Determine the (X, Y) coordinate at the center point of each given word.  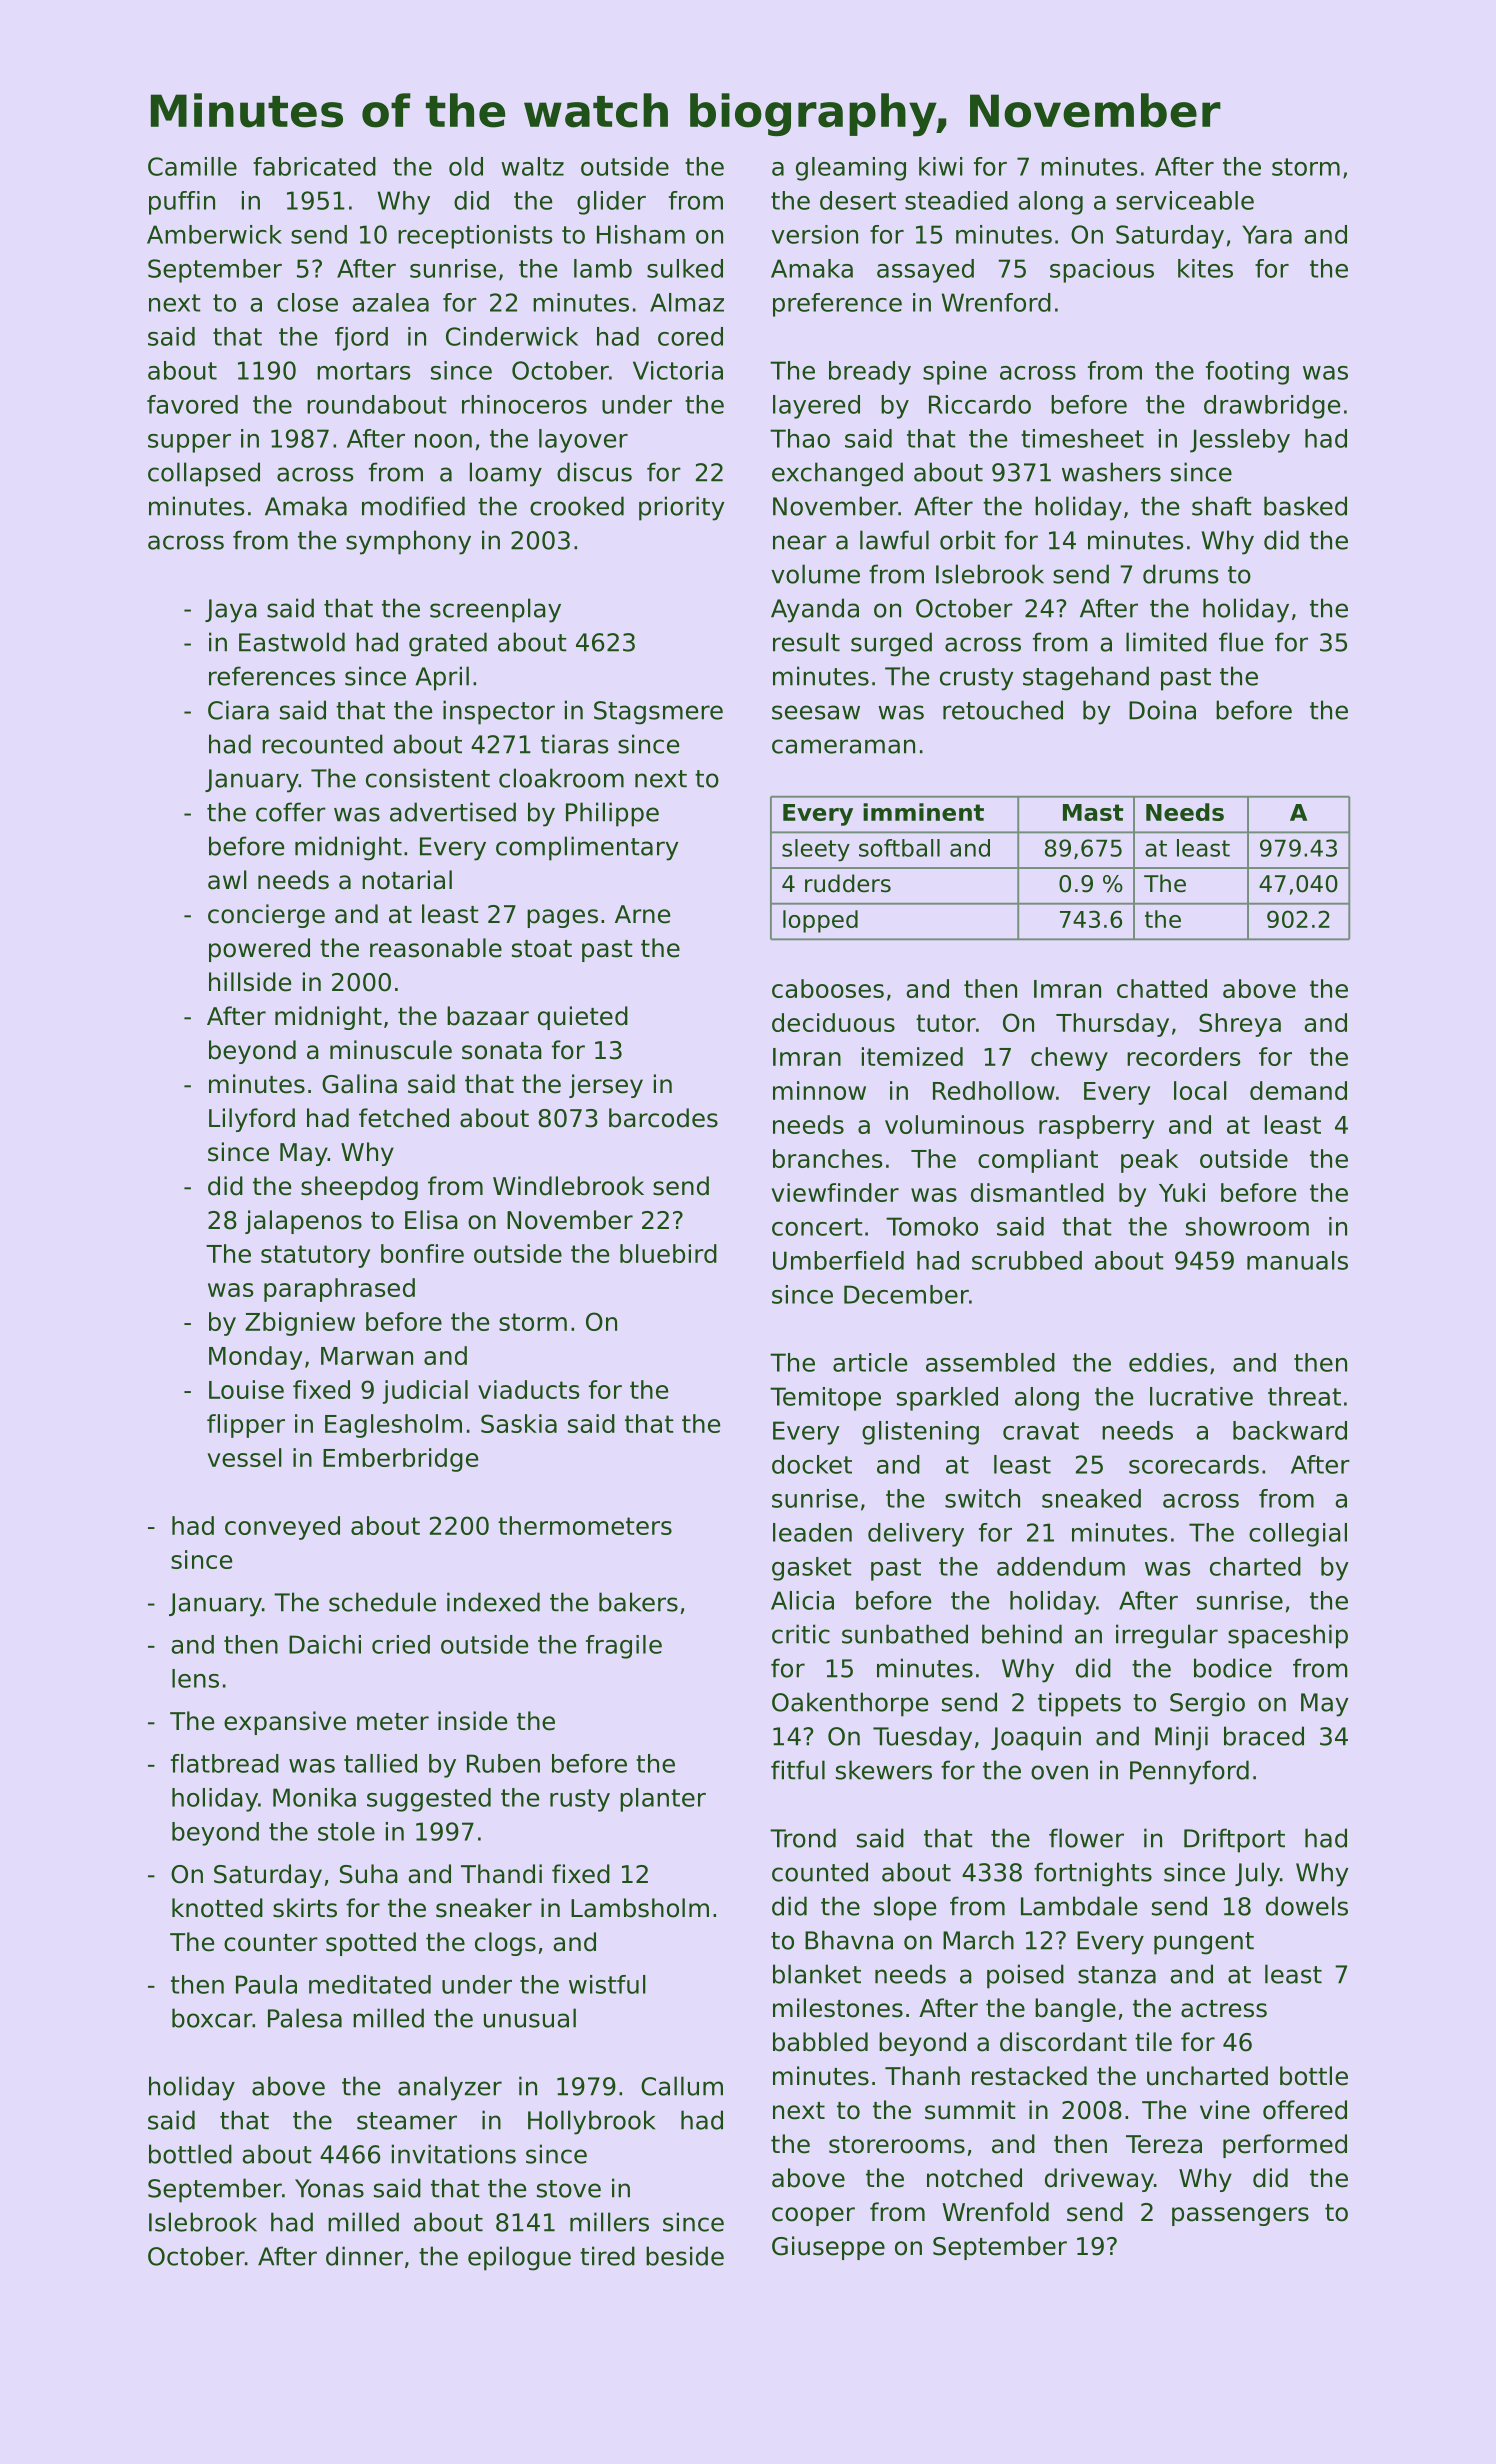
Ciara (238, 710)
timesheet (1082, 438)
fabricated (314, 166)
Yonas (329, 2188)
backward (1290, 1430)
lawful (894, 540)
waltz (532, 166)
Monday (255, 1358)
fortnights (1093, 1874)
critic (801, 1634)
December (906, 1294)
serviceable (1185, 200)
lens (195, 1678)
